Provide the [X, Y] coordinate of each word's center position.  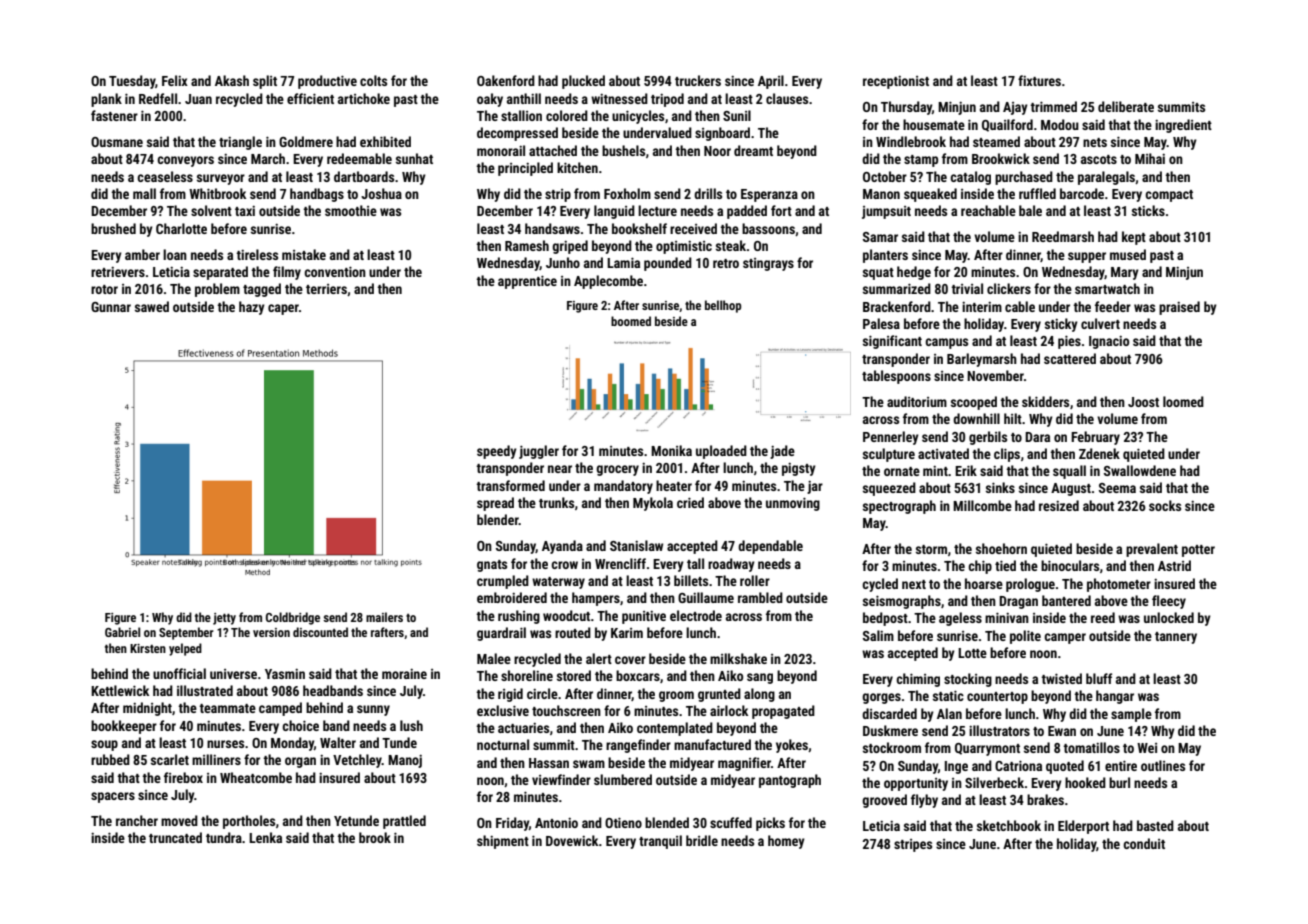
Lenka [265, 837]
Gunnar [111, 307]
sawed [152, 306]
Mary [1125, 273]
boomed [631, 321]
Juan [198, 99]
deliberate [1126, 106]
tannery [1176, 638]
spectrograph [899, 507]
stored [574, 675]
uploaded [721, 452]
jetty [224, 619]
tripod [667, 100]
